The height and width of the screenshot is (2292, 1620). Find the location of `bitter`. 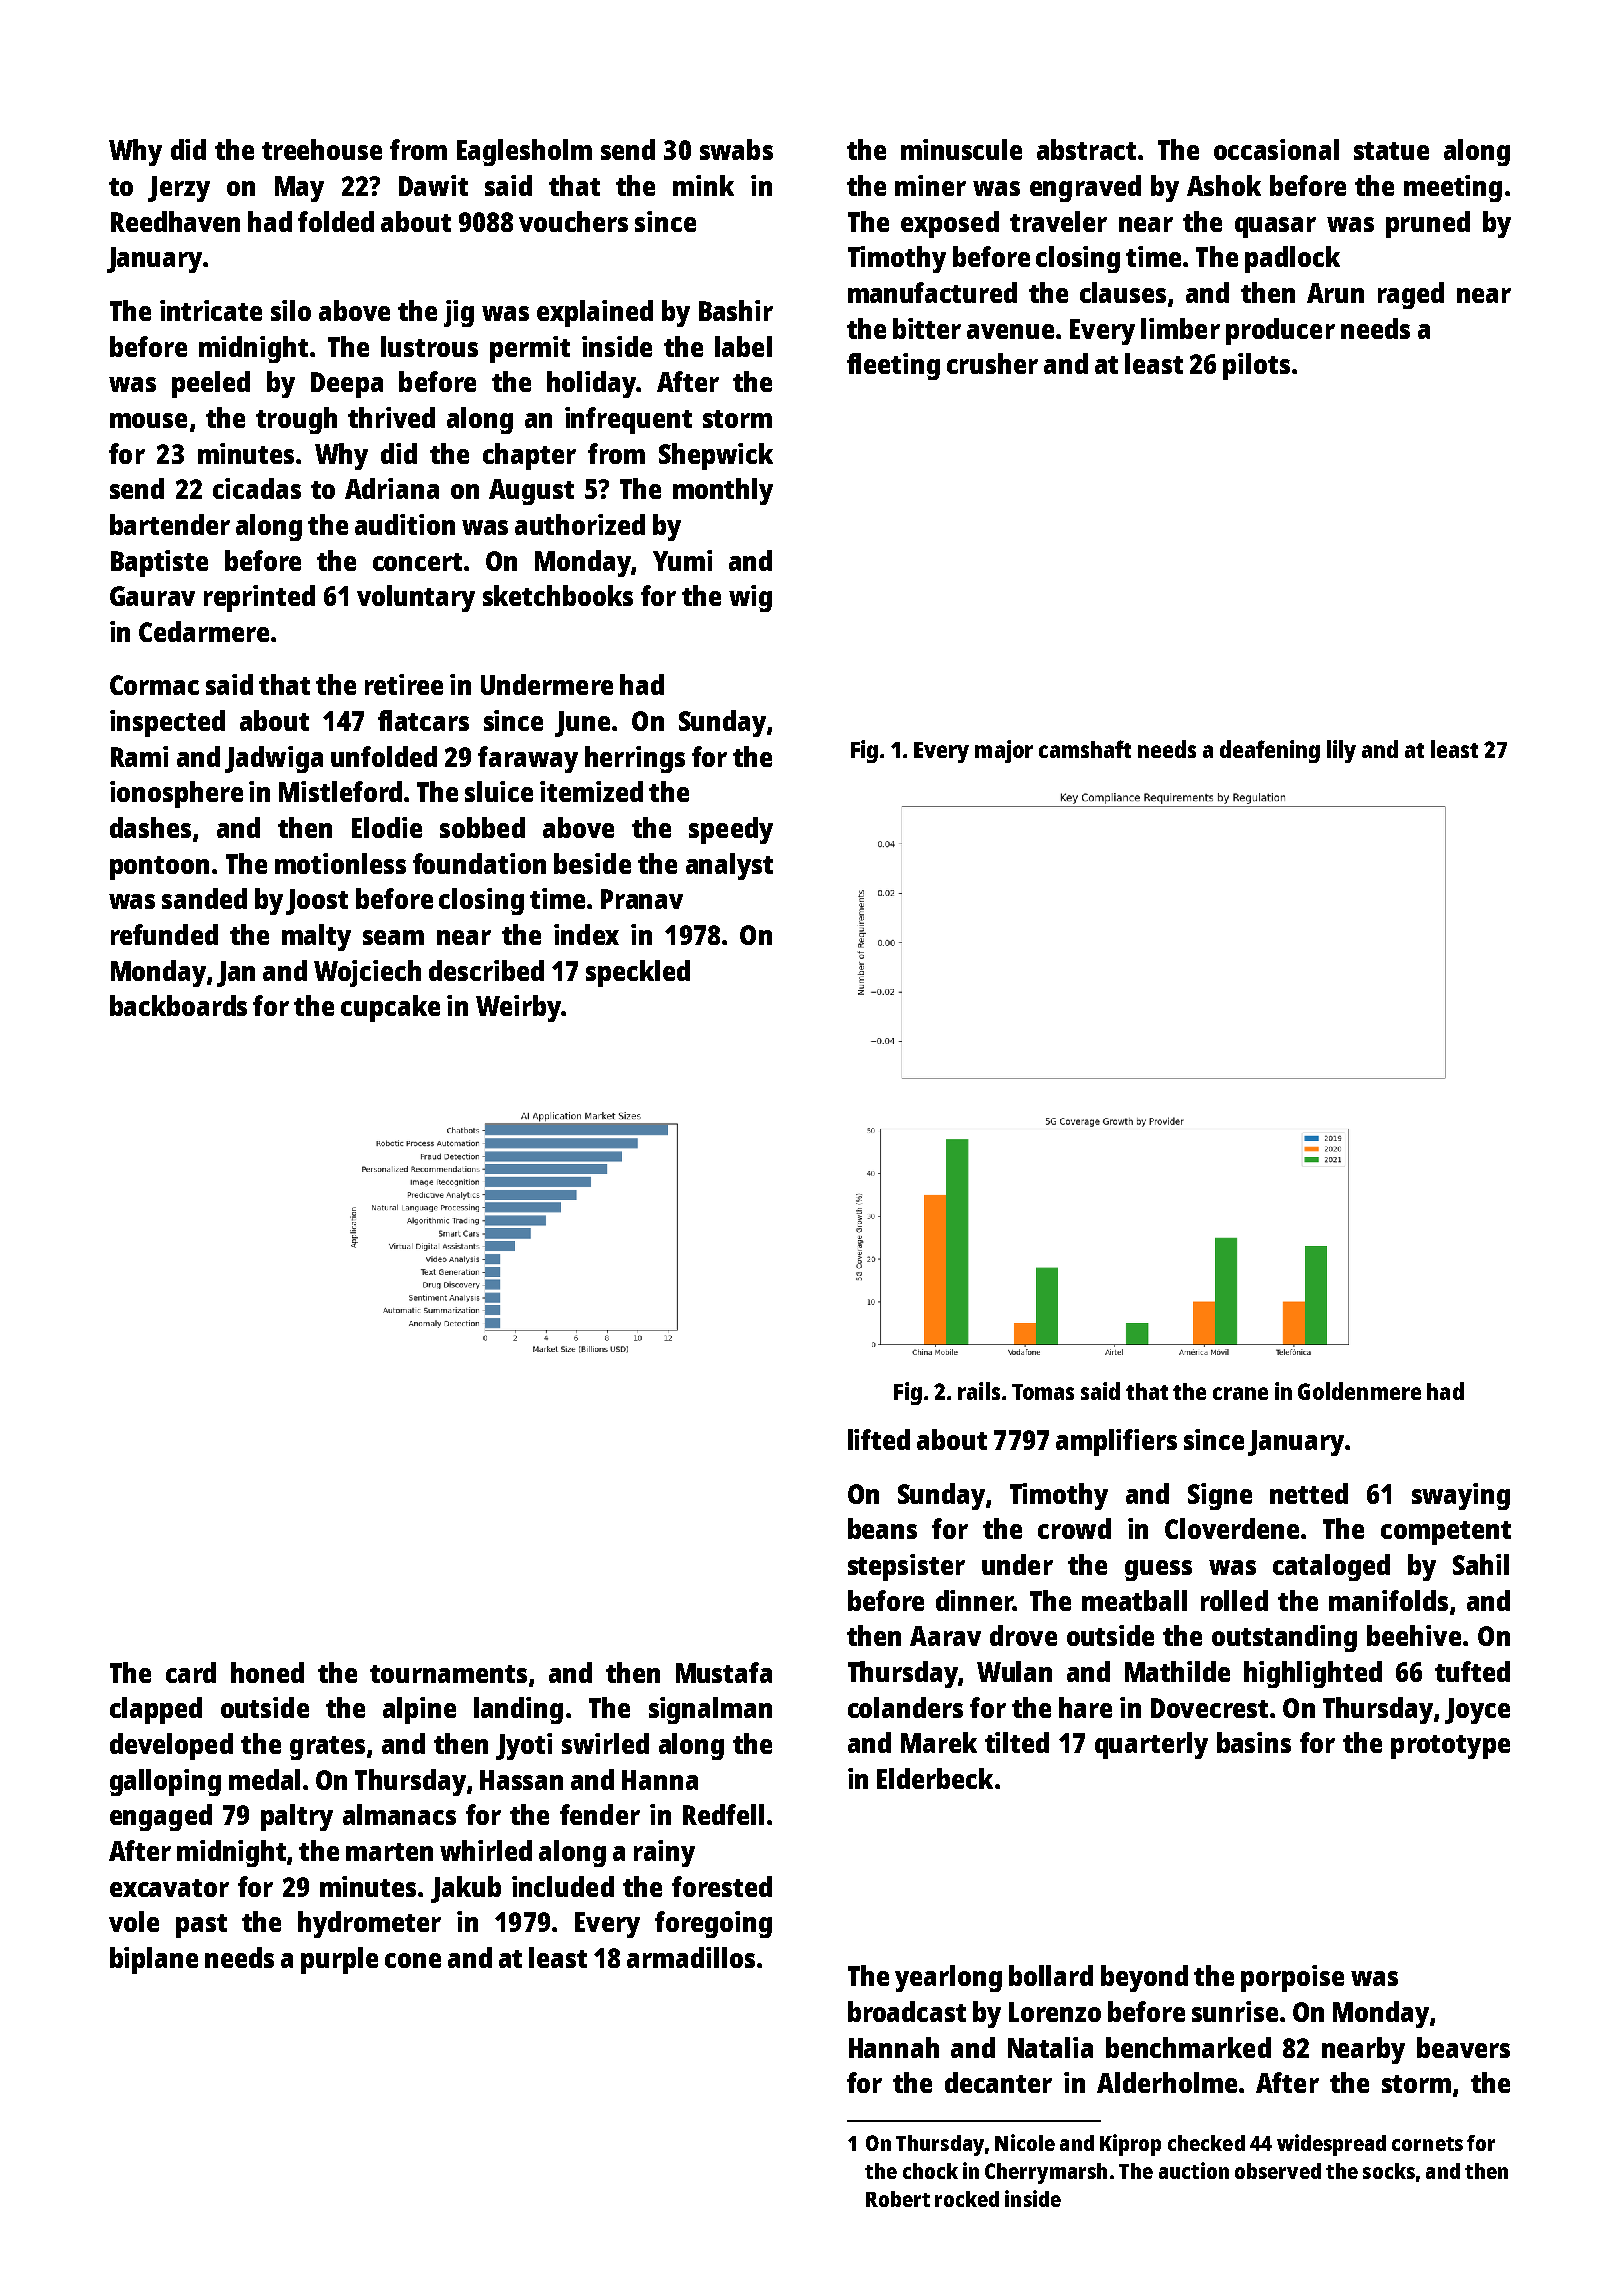

bitter is located at coordinates (927, 328).
